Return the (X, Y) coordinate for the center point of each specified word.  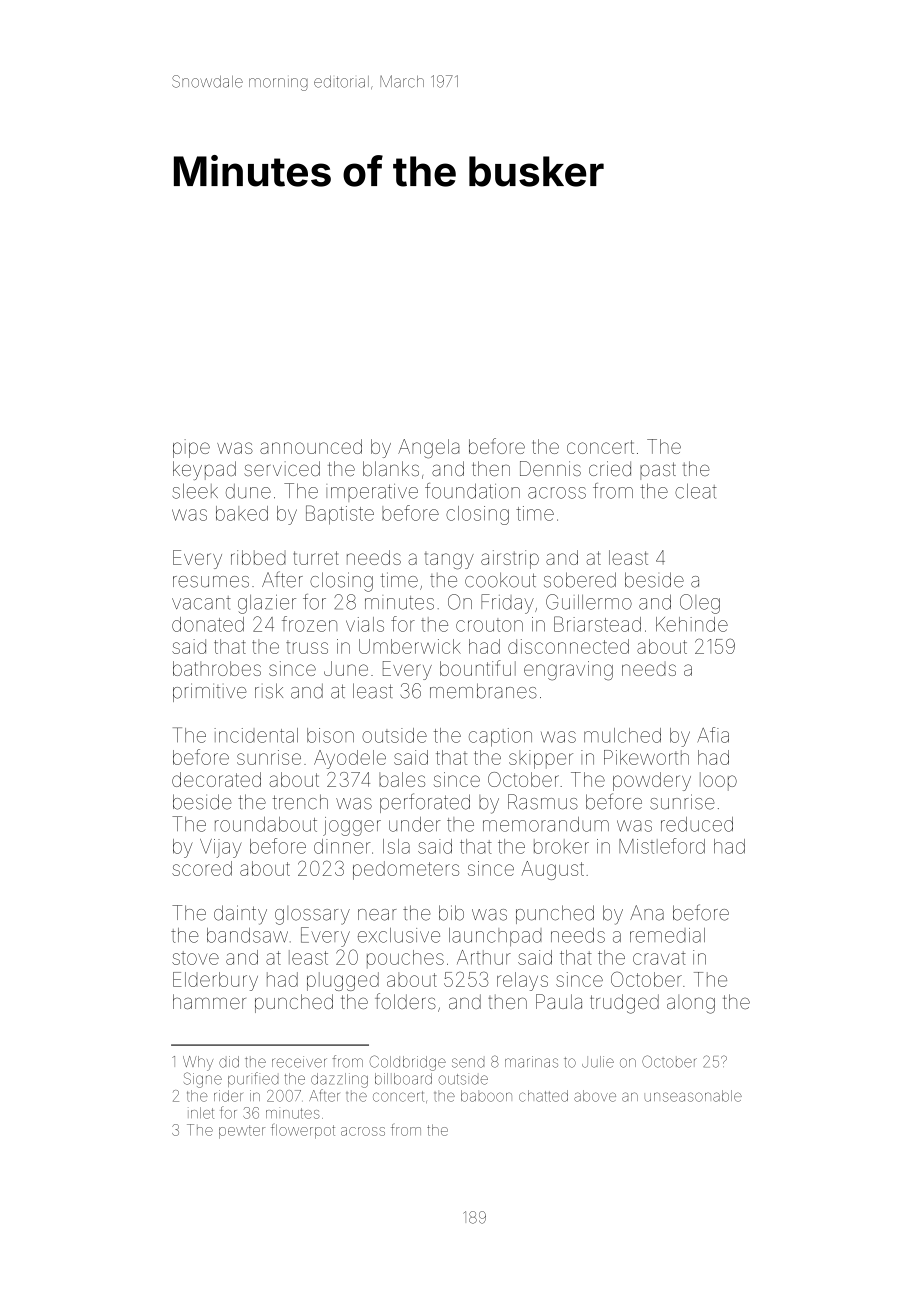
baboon (486, 1096)
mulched (622, 735)
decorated (216, 779)
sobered (580, 580)
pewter (242, 1132)
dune (248, 491)
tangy (449, 561)
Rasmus (543, 802)
